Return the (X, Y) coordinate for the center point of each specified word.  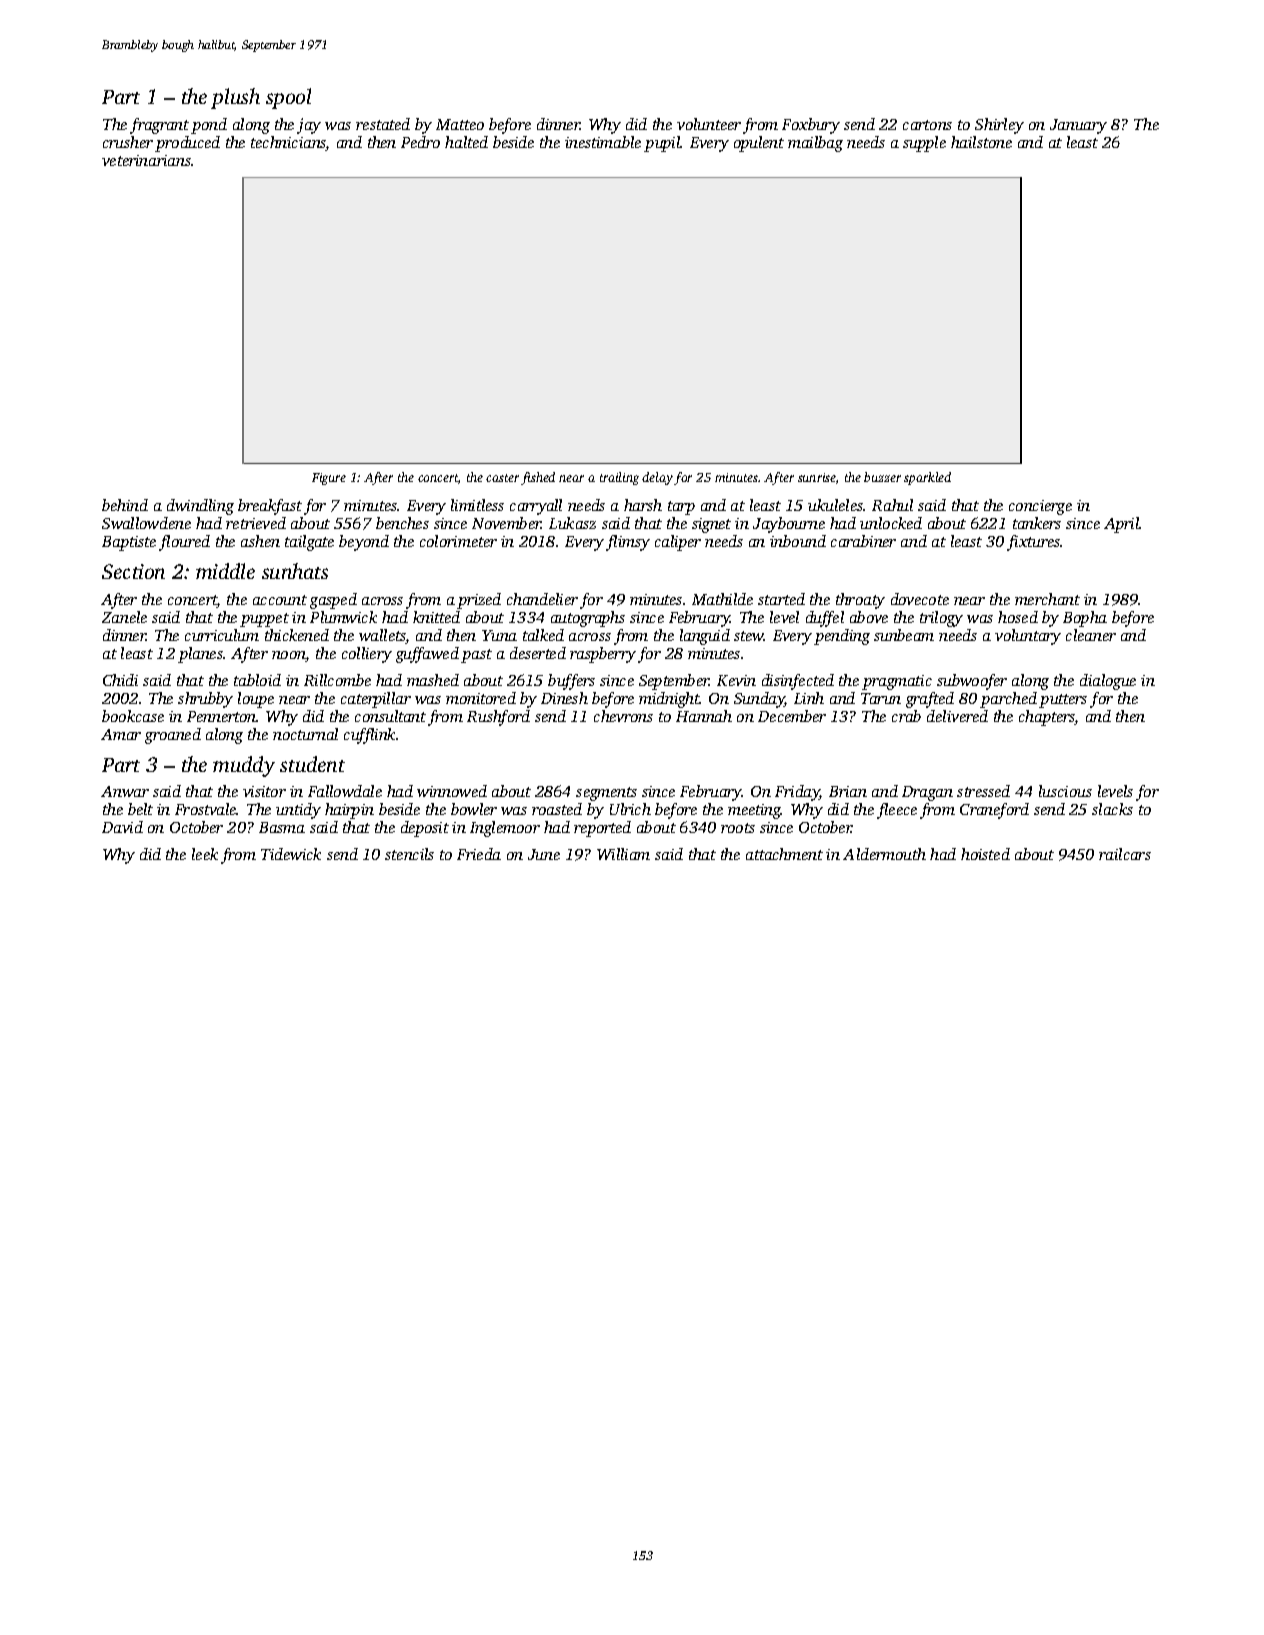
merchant (1047, 599)
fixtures (1034, 543)
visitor (264, 791)
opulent (759, 144)
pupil (662, 144)
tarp (681, 508)
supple (924, 144)
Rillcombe (337, 680)
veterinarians (146, 160)
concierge (1040, 507)
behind (125, 505)
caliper (678, 543)
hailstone (981, 142)
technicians (288, 143)
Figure (329, 479)
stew (749, 636)
